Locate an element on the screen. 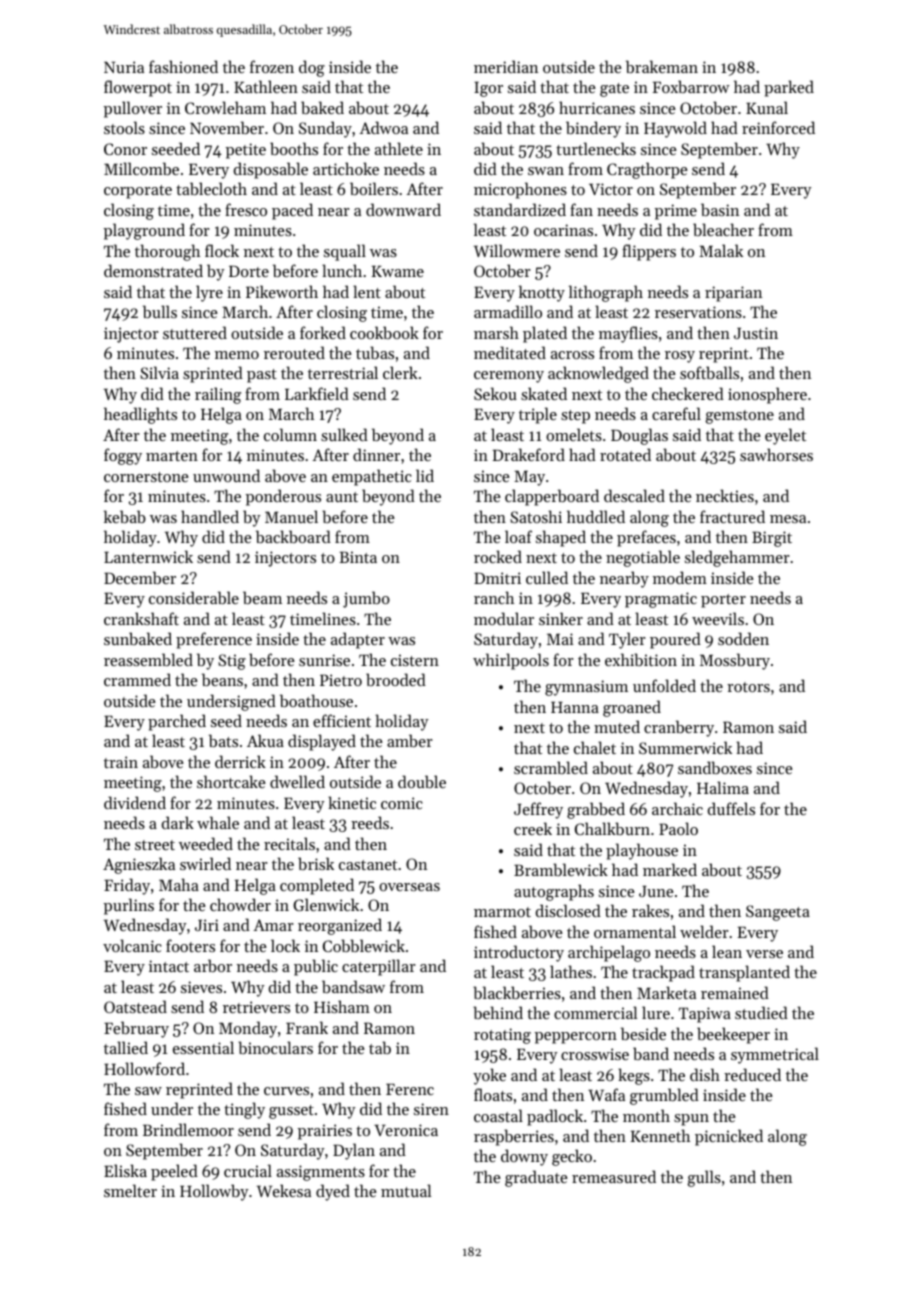 Image resolution: width=924 pixels, height=1314 pixels. Marketa is located at coordinates (666, 992).
